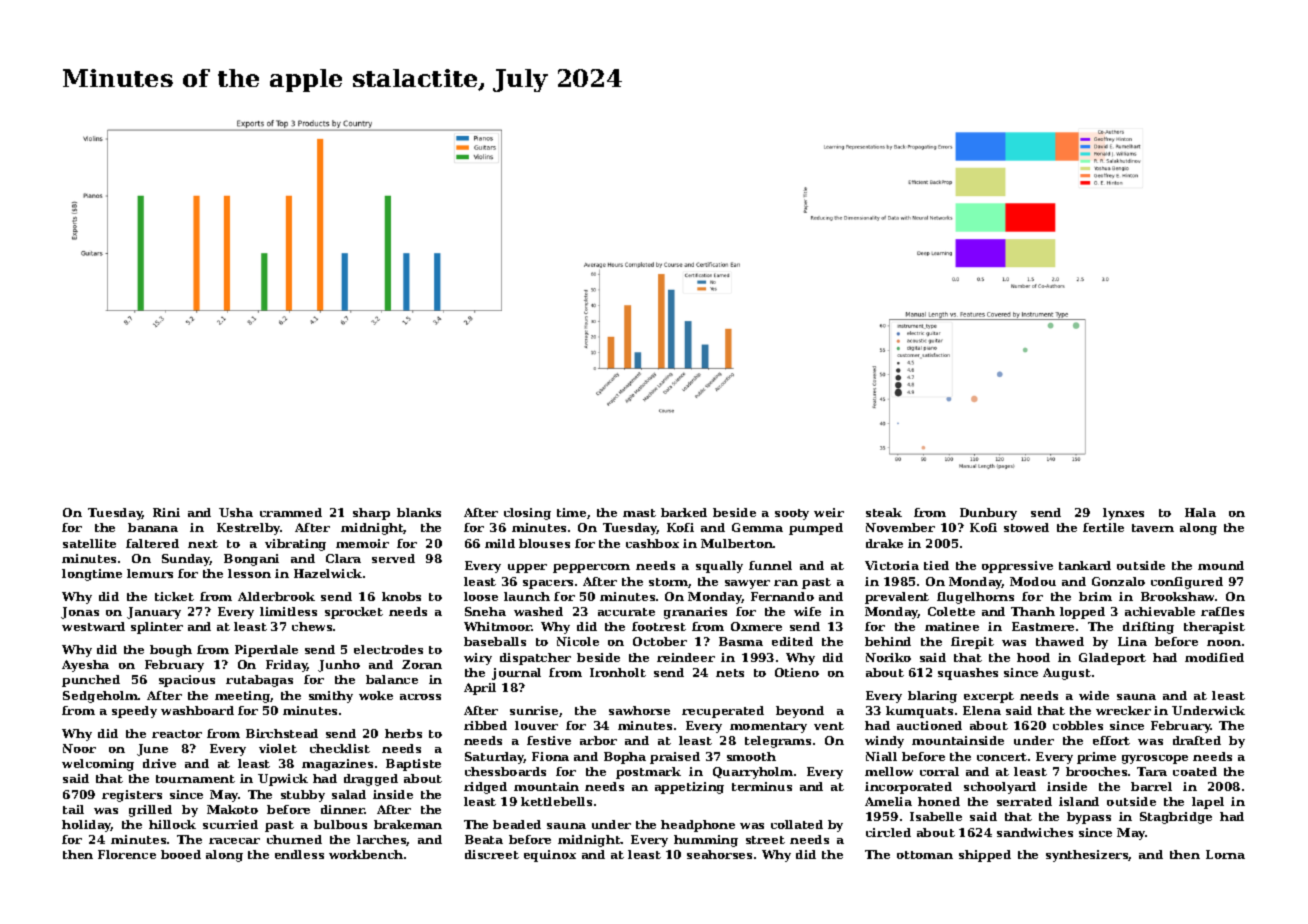  Describe the element at coordinates (159, 763) in the screenshot. I see `drive` at that location.
